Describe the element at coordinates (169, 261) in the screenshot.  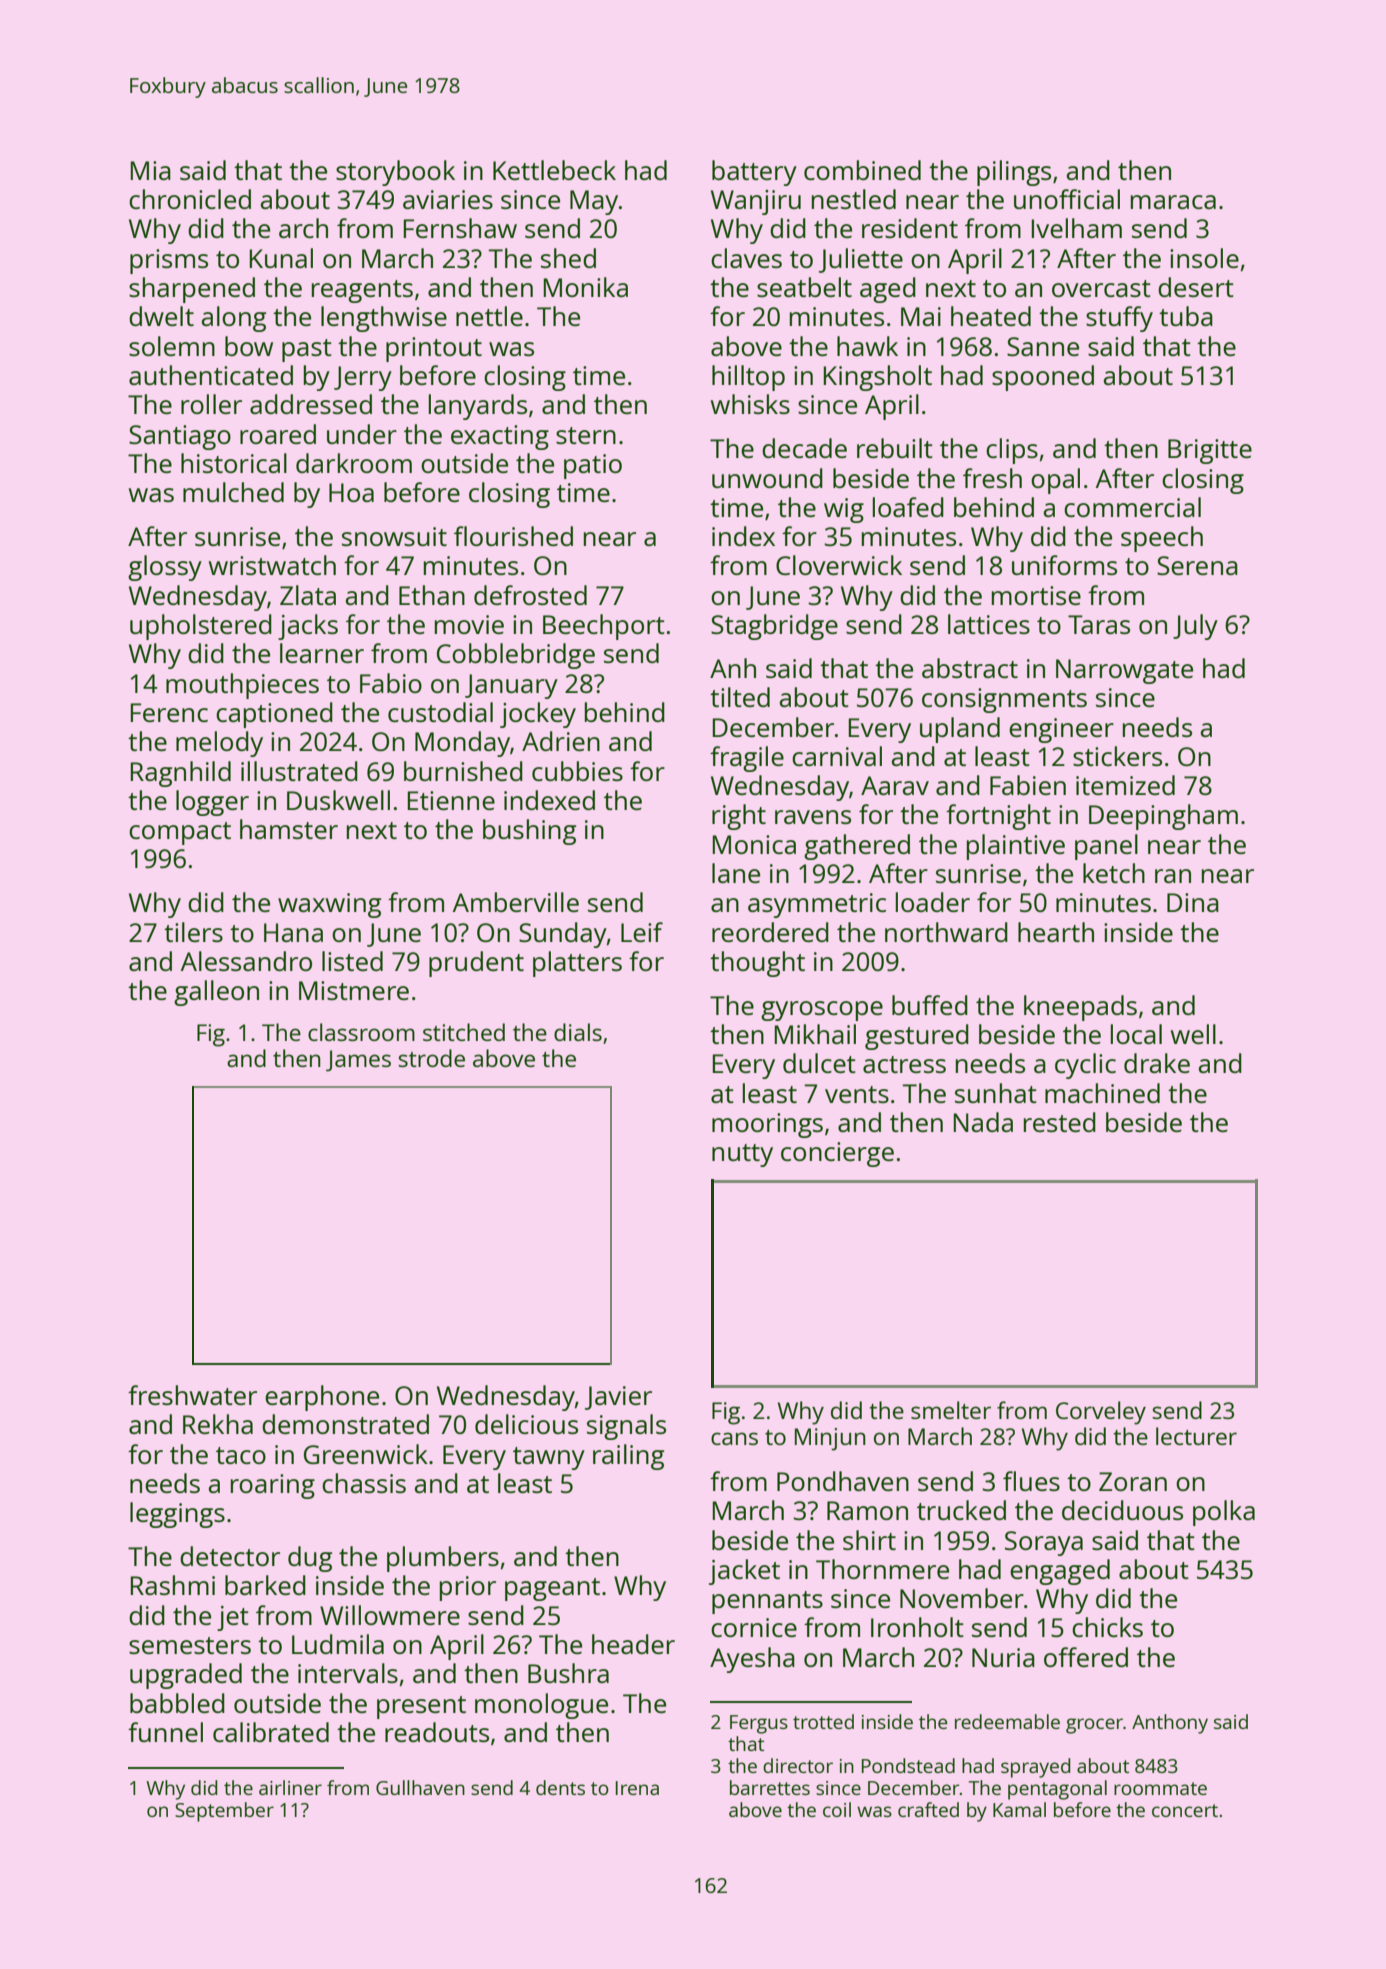
I see `prisms` at that location.
